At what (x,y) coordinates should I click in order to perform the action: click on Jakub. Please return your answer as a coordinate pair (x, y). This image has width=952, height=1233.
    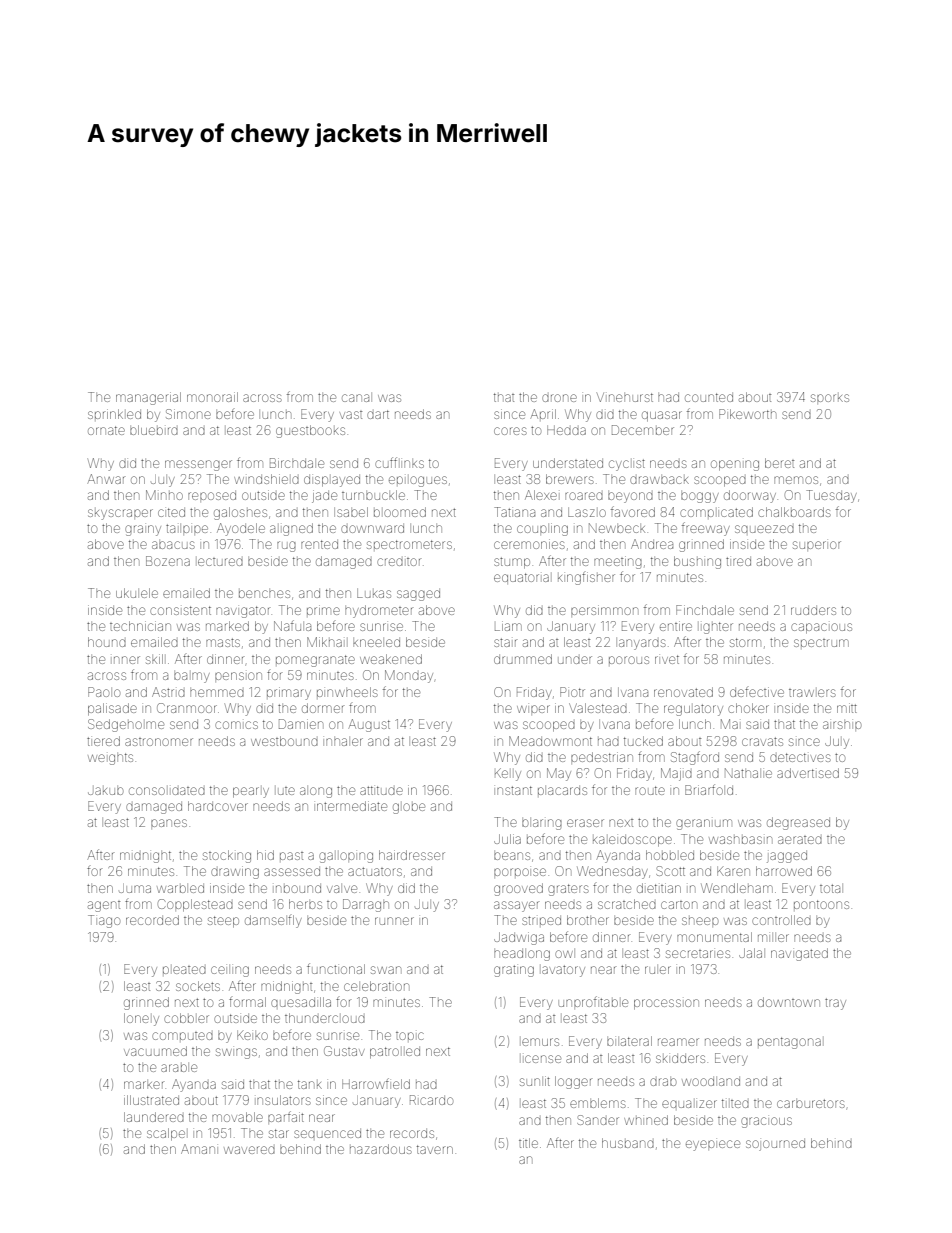
    Looking at the image, I should click on (106, 791).
